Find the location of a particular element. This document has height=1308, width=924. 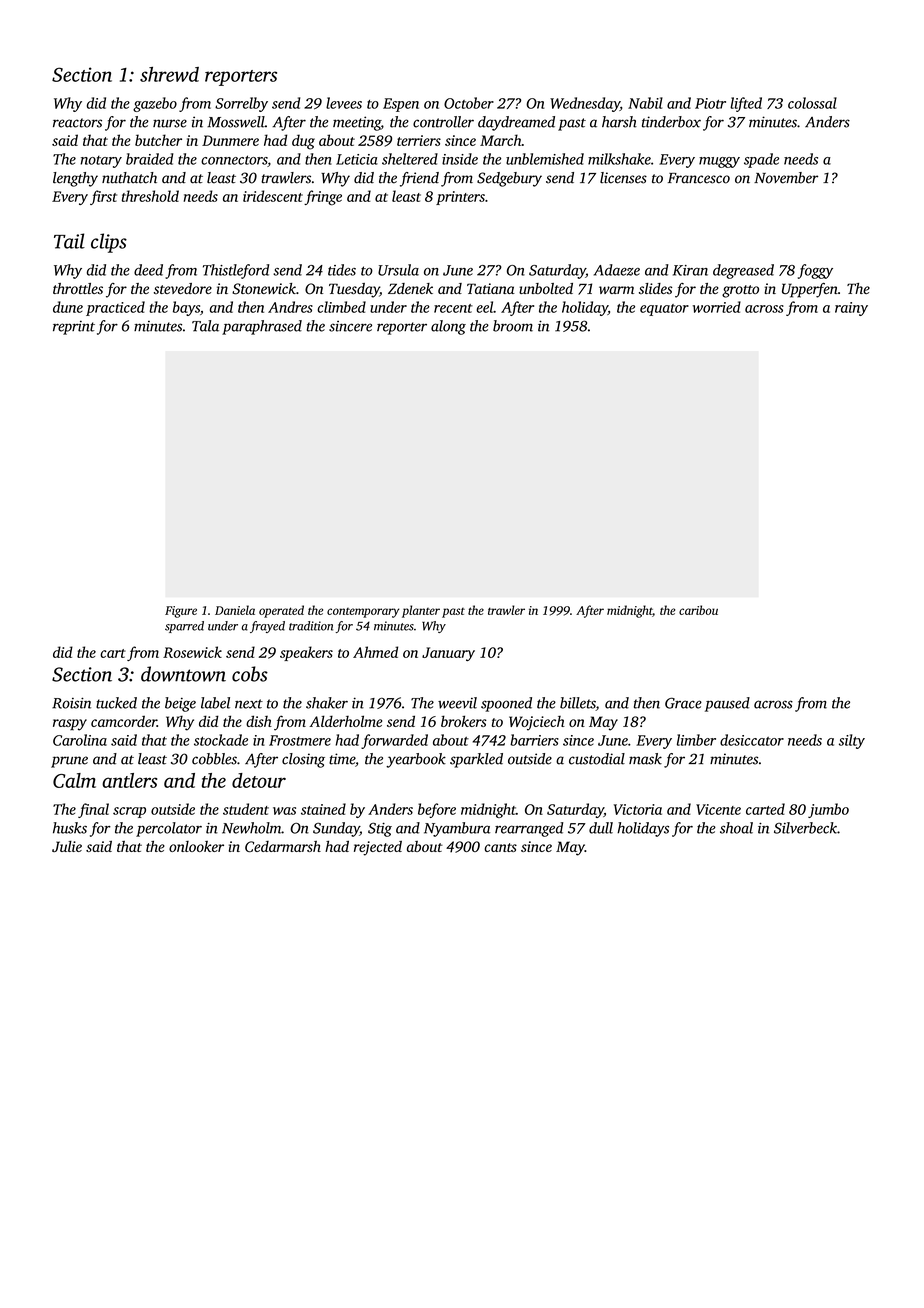

gazebo is located at coordinates (155, 104).
